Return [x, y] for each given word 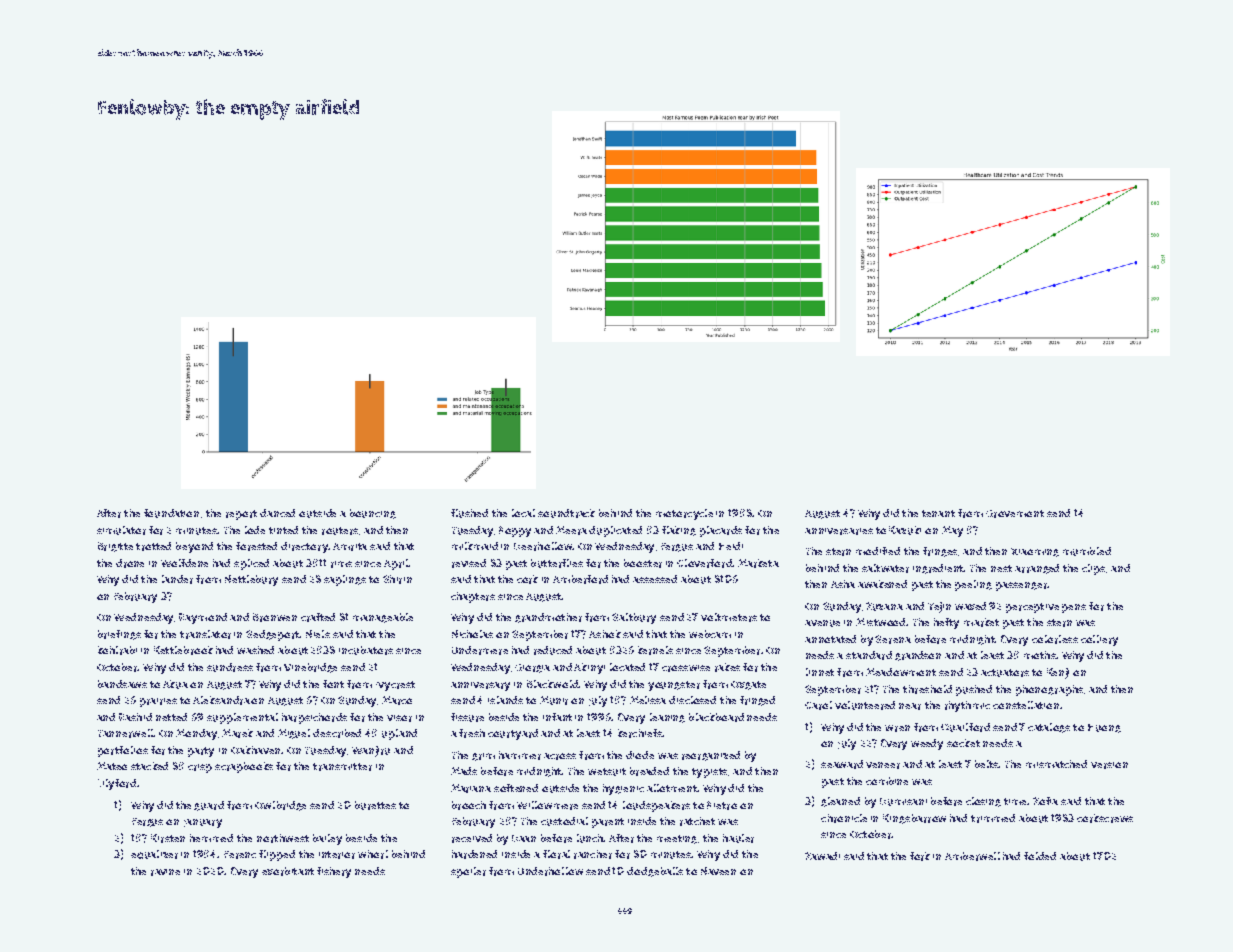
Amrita [350, 547]
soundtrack [566, 513]
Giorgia [532, 668]
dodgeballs [655, 872]
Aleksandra [221, 700]
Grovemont [1015, 514]
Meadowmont [901, 672]
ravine [165, 872]
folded [1040, 856]
